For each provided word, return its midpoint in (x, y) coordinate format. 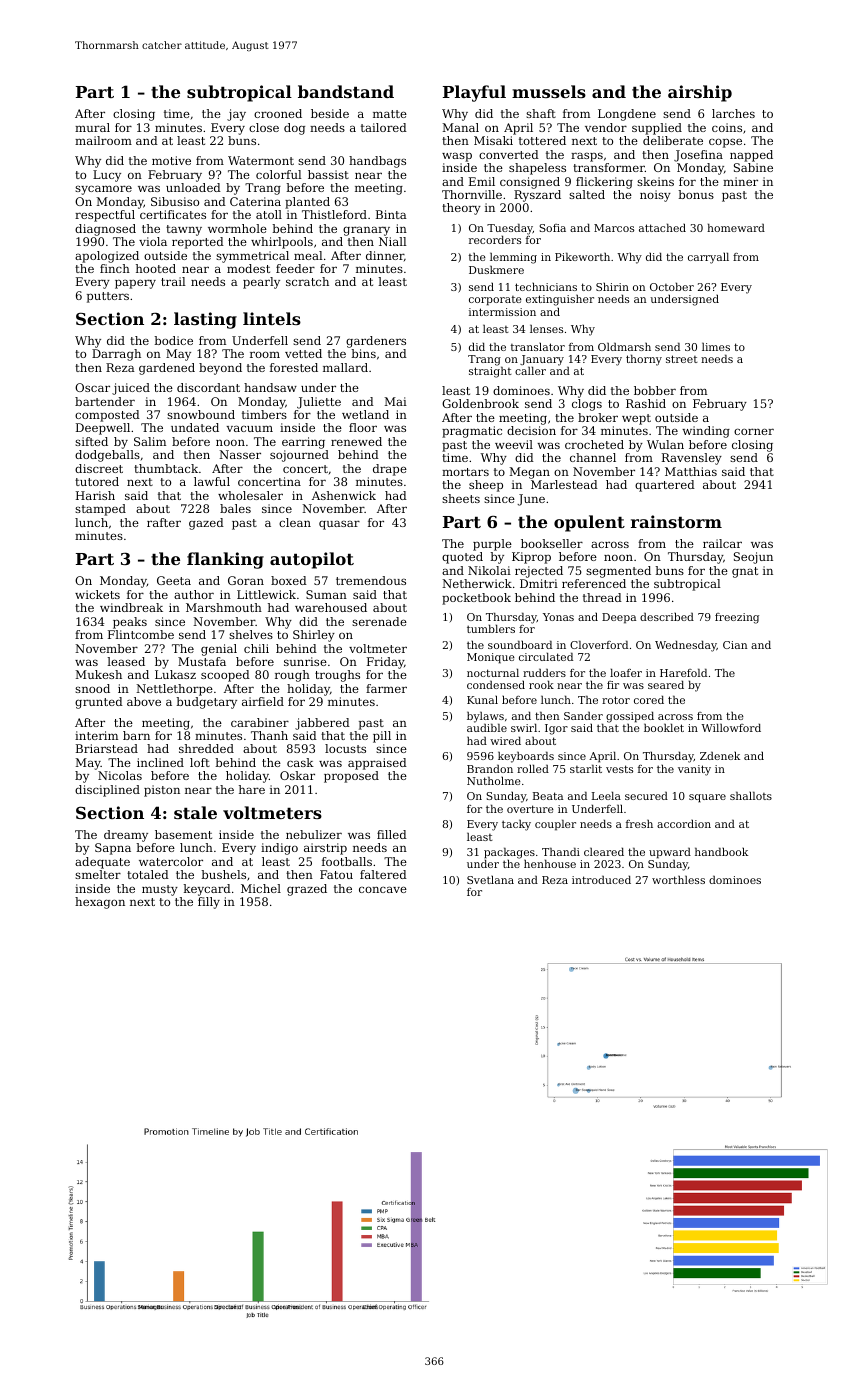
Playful (474, 93)
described (667, 616)
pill (382, 737)
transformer (609, 167)
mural (92, 127)
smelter (98, 874)
